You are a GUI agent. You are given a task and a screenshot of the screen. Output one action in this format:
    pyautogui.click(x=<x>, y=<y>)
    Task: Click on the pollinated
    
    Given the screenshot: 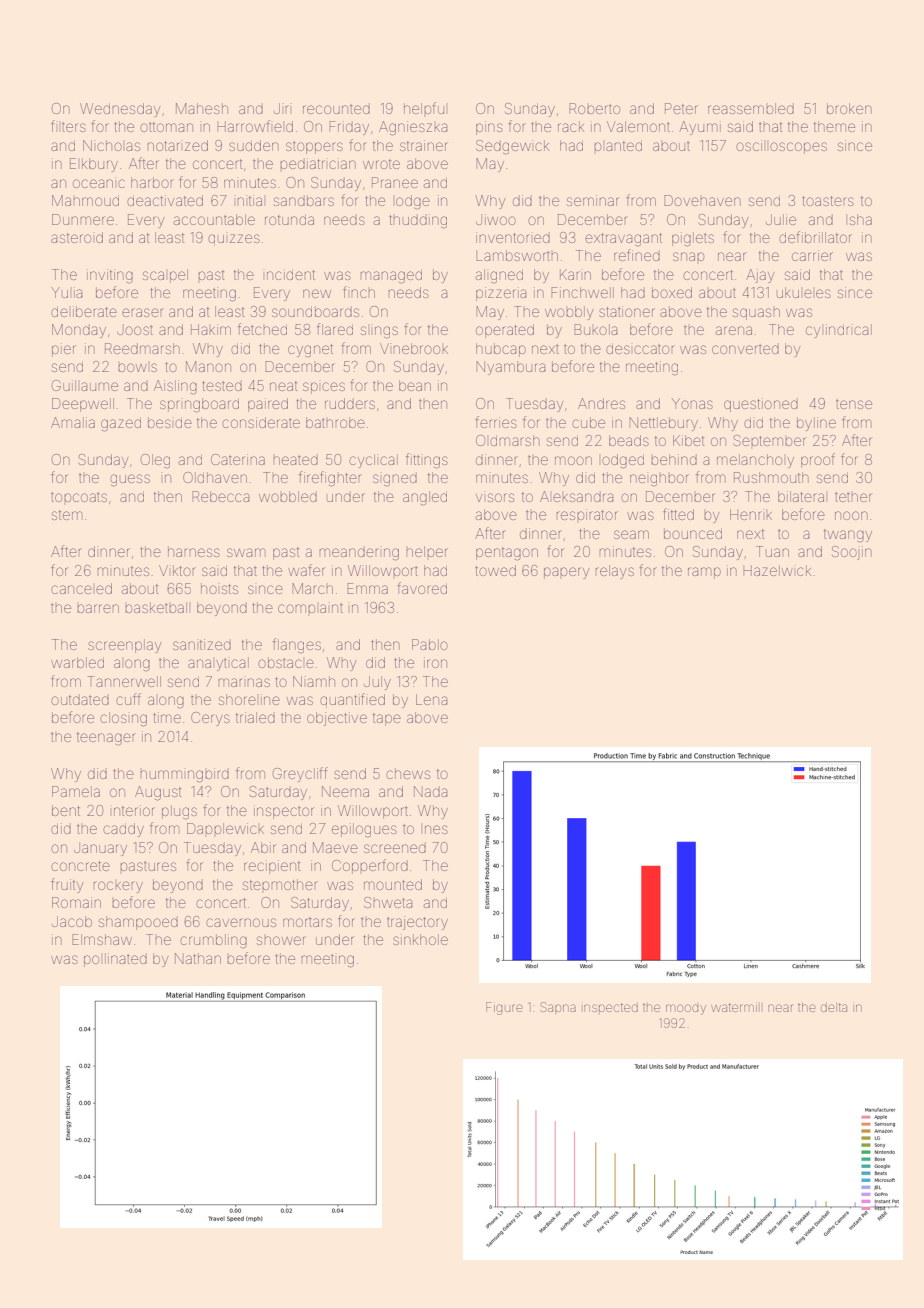 What is the action you would take?
    pyautogui.click(x=115, y=960)
